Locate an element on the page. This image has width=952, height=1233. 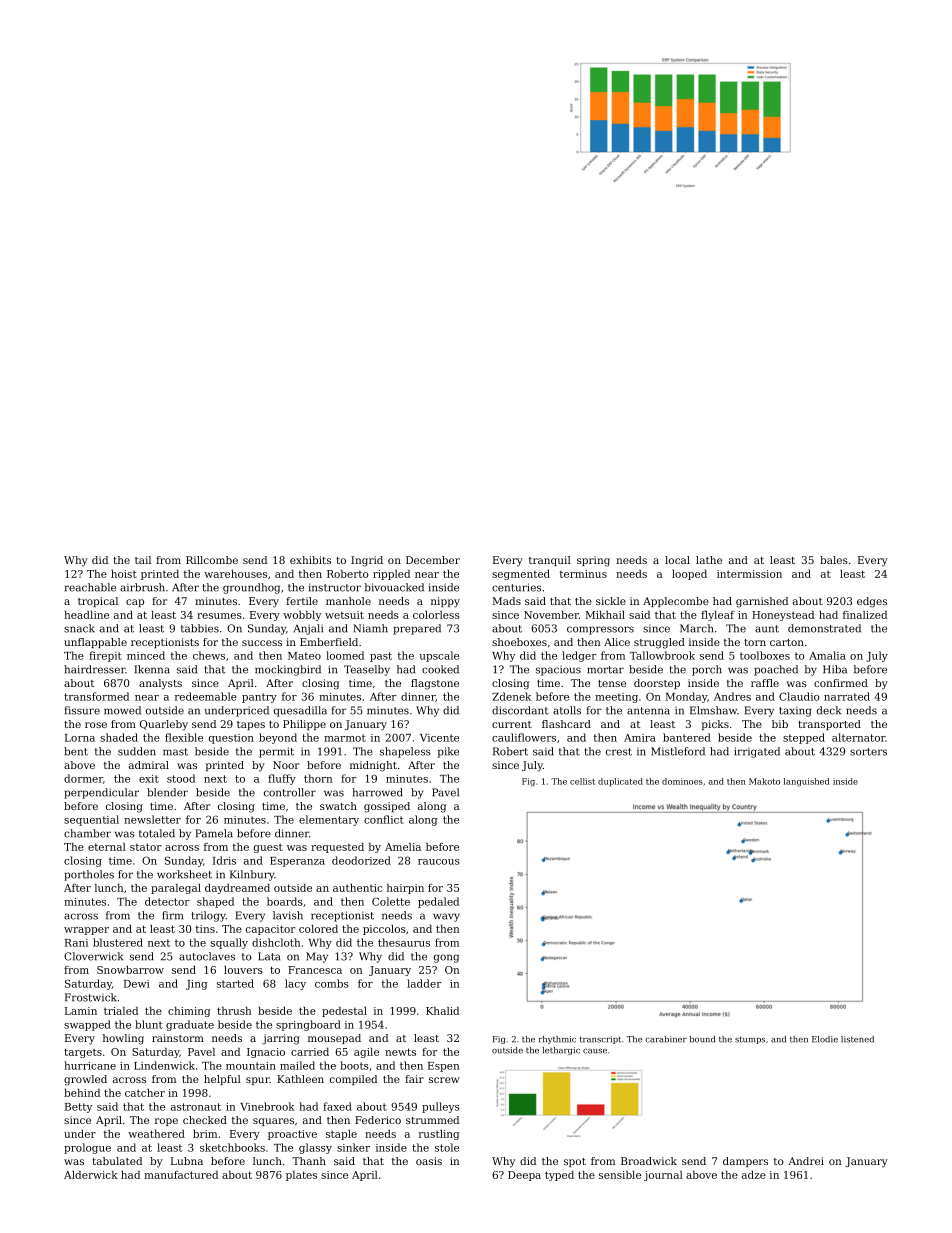
tranquil is located at coordinates (550, 561).
